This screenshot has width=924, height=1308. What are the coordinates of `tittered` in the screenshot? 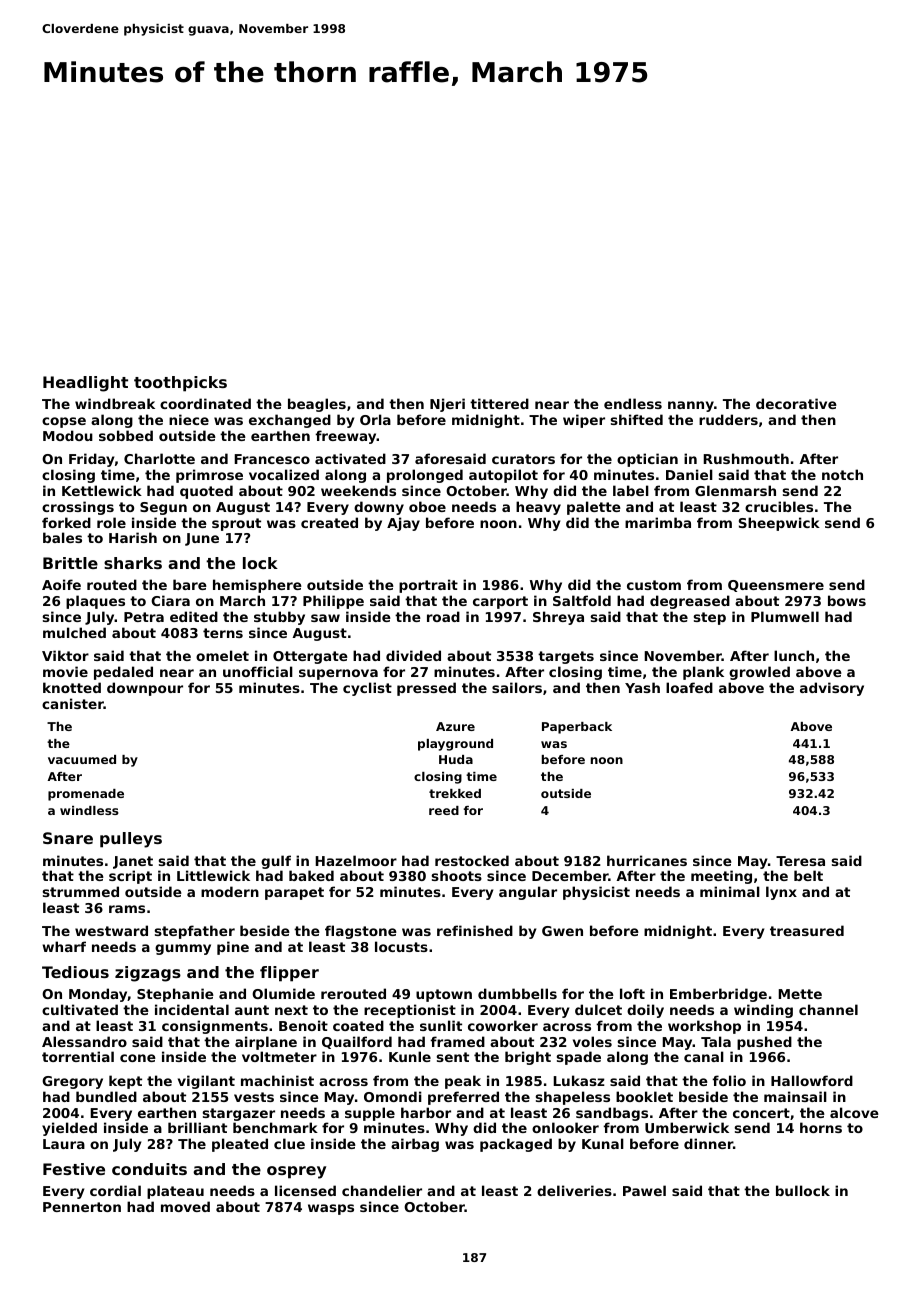 It's located at (499, 403).
